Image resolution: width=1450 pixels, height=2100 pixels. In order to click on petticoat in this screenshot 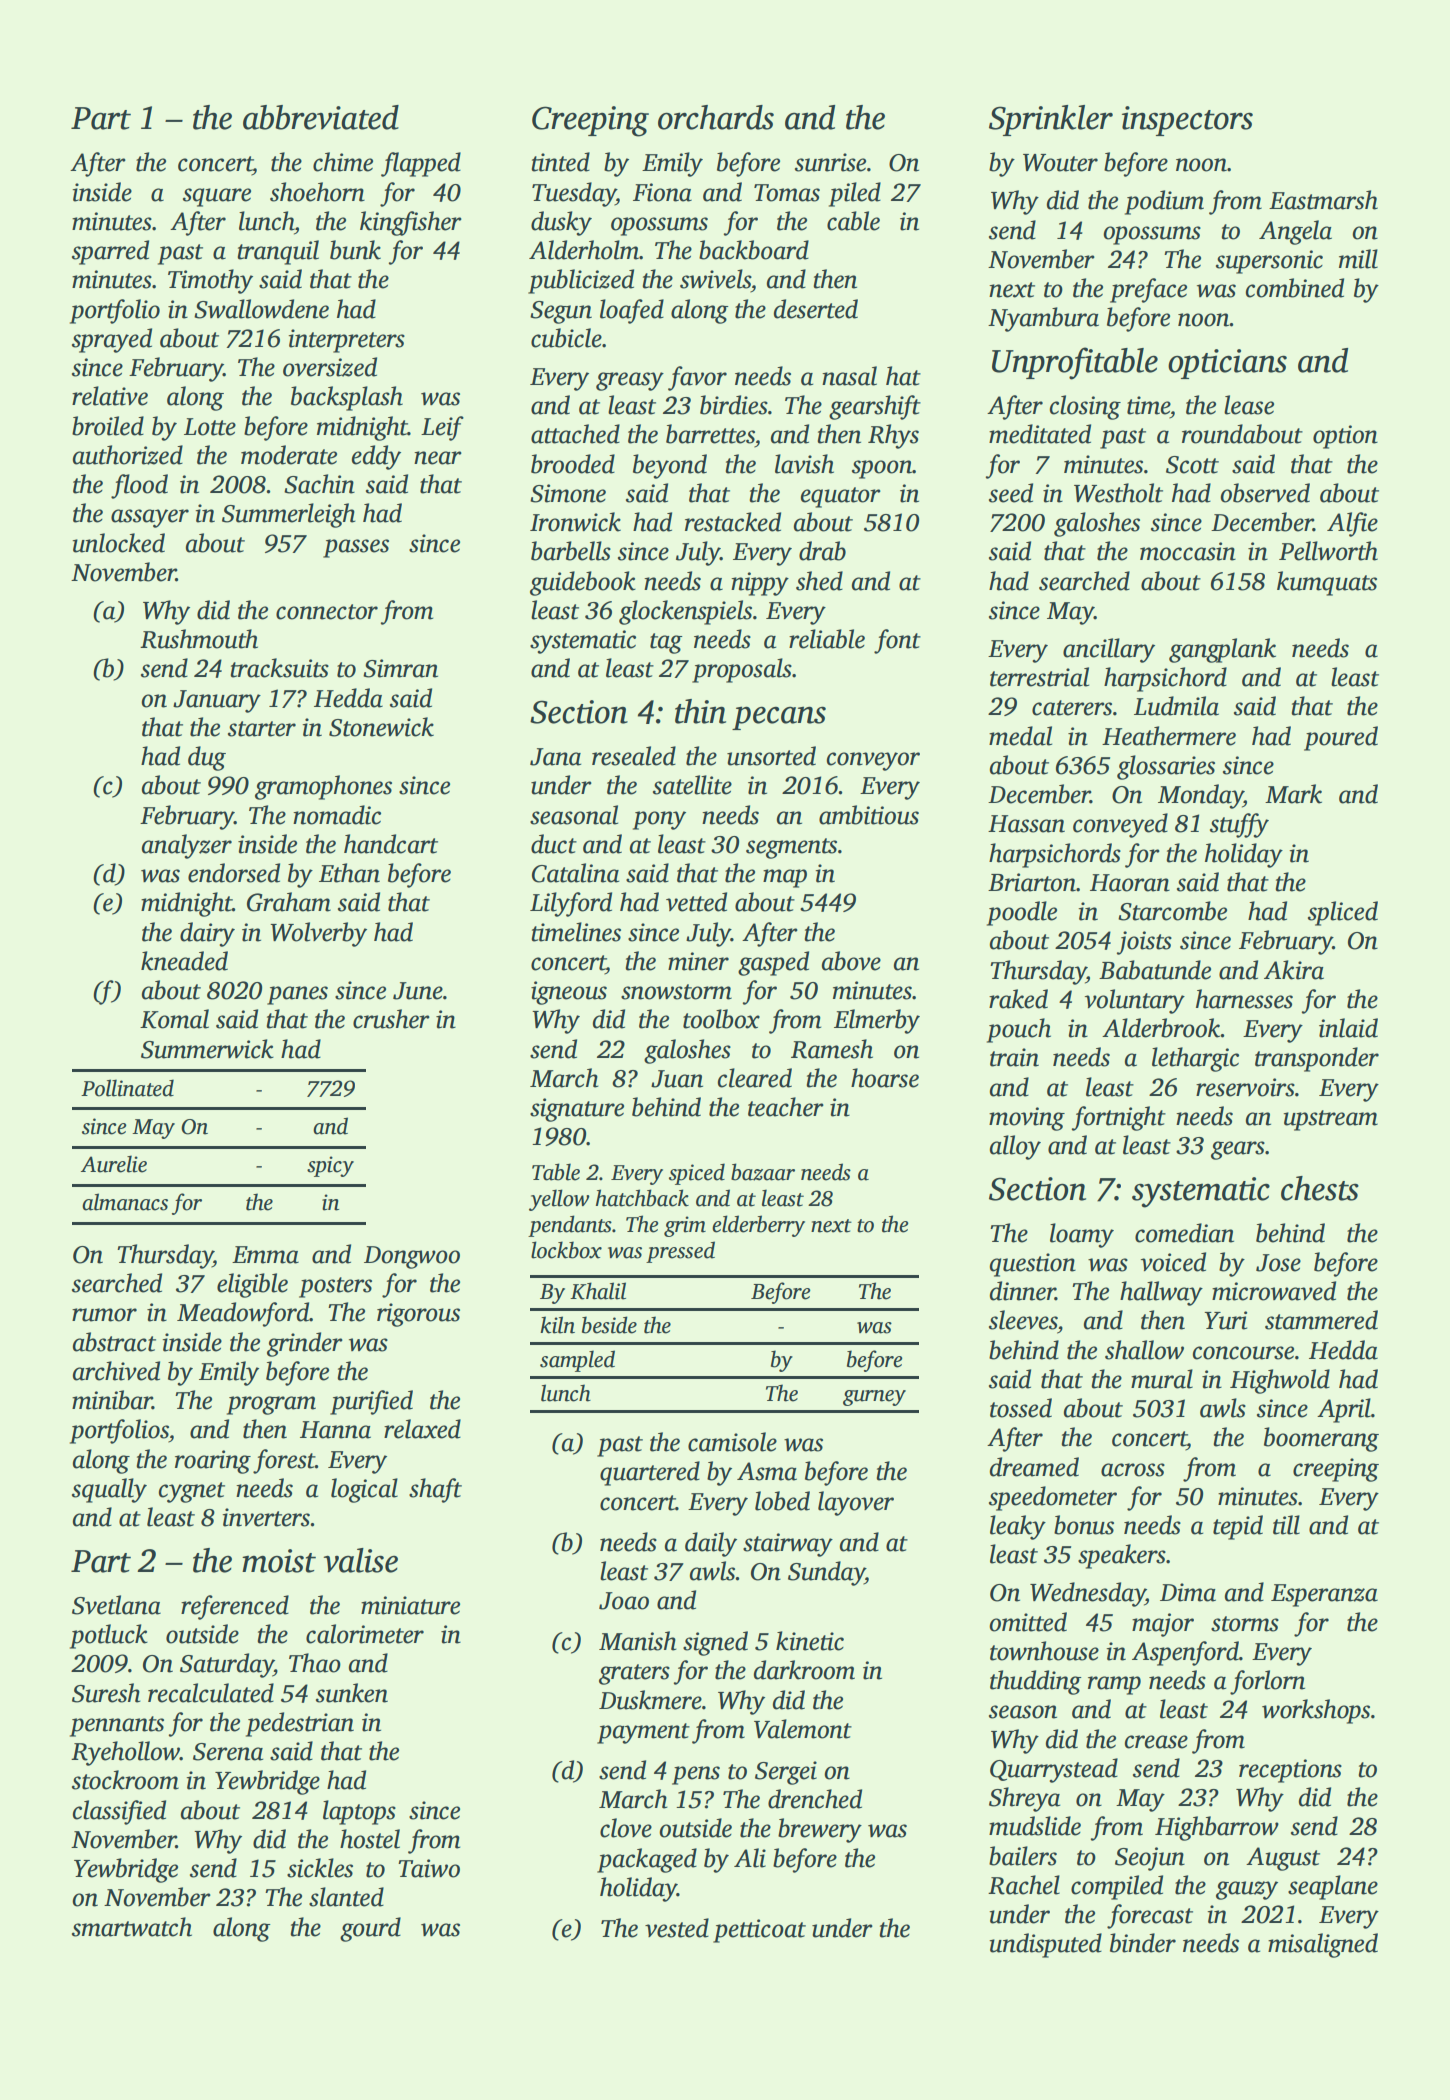, I will do `click(759, 1931)`.
